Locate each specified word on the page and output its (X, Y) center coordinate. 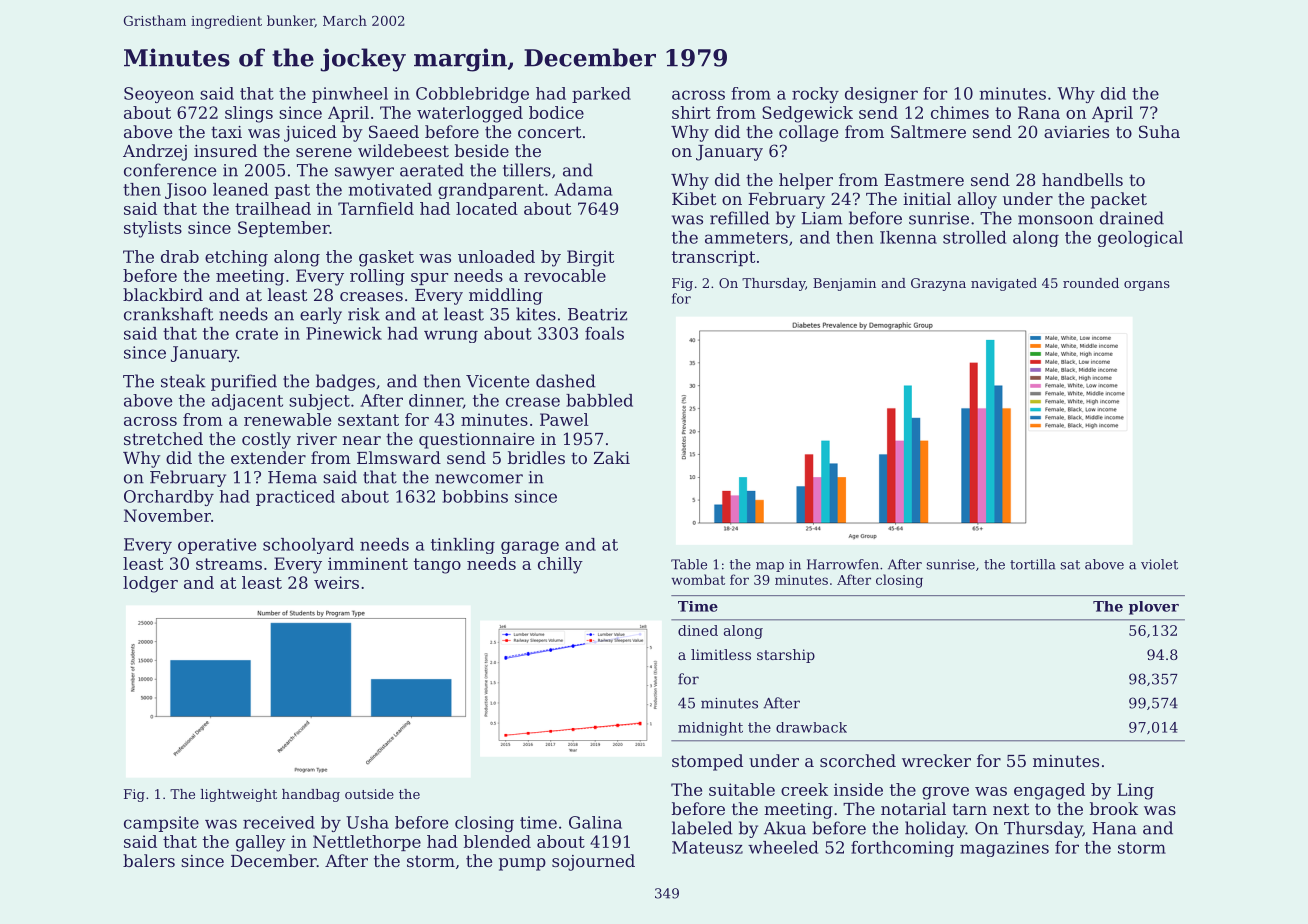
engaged (1049, 791)
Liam (821, 218)
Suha (1159, 131)
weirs (336, 582)
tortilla (1033, 564)
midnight (710, 729)
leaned (240, 189)
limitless (721, 654)
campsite (161, 824)
